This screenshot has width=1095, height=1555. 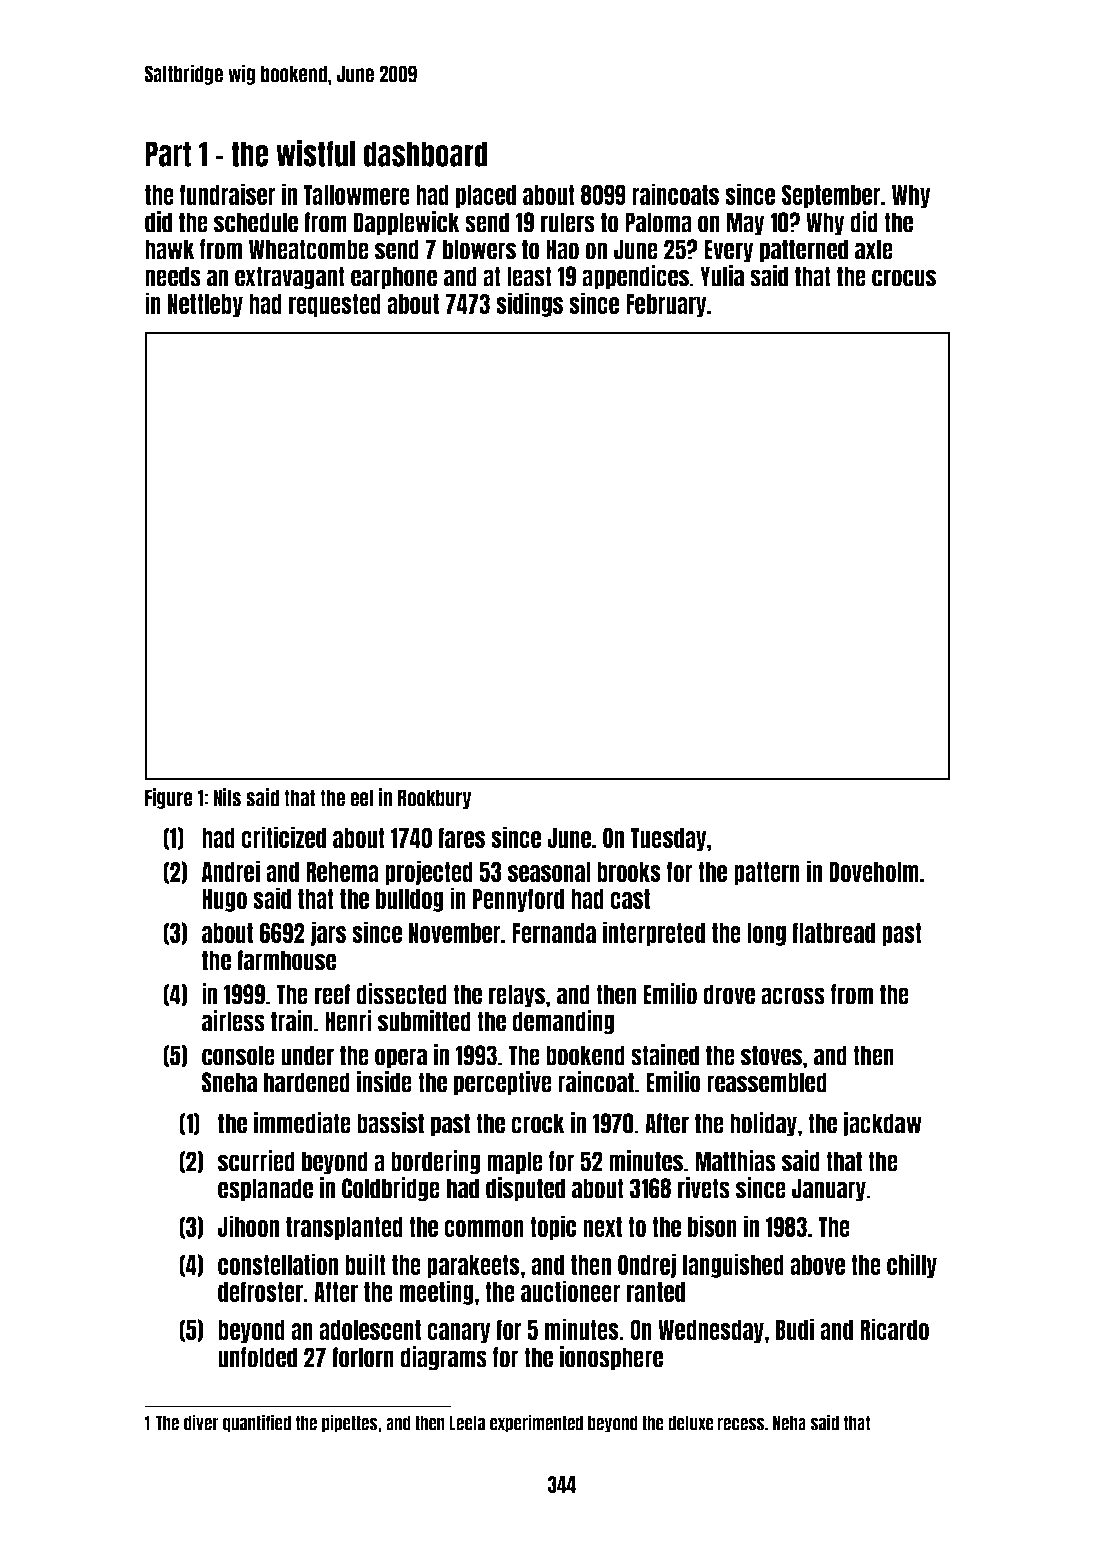 I want to click on requested, so click(x=335, y=305).
